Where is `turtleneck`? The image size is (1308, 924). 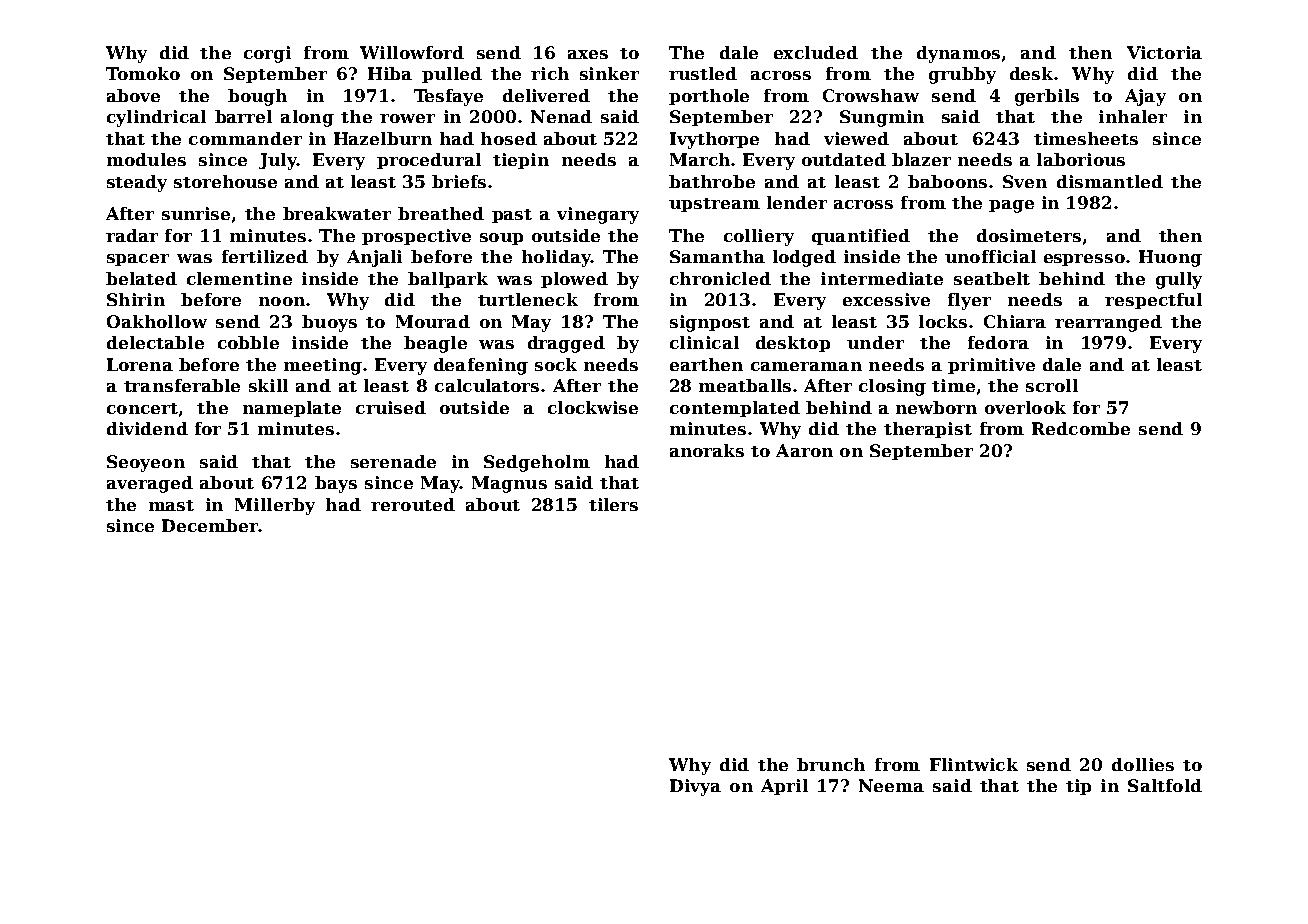 turtleneck is located at coordinates (528, 299).
